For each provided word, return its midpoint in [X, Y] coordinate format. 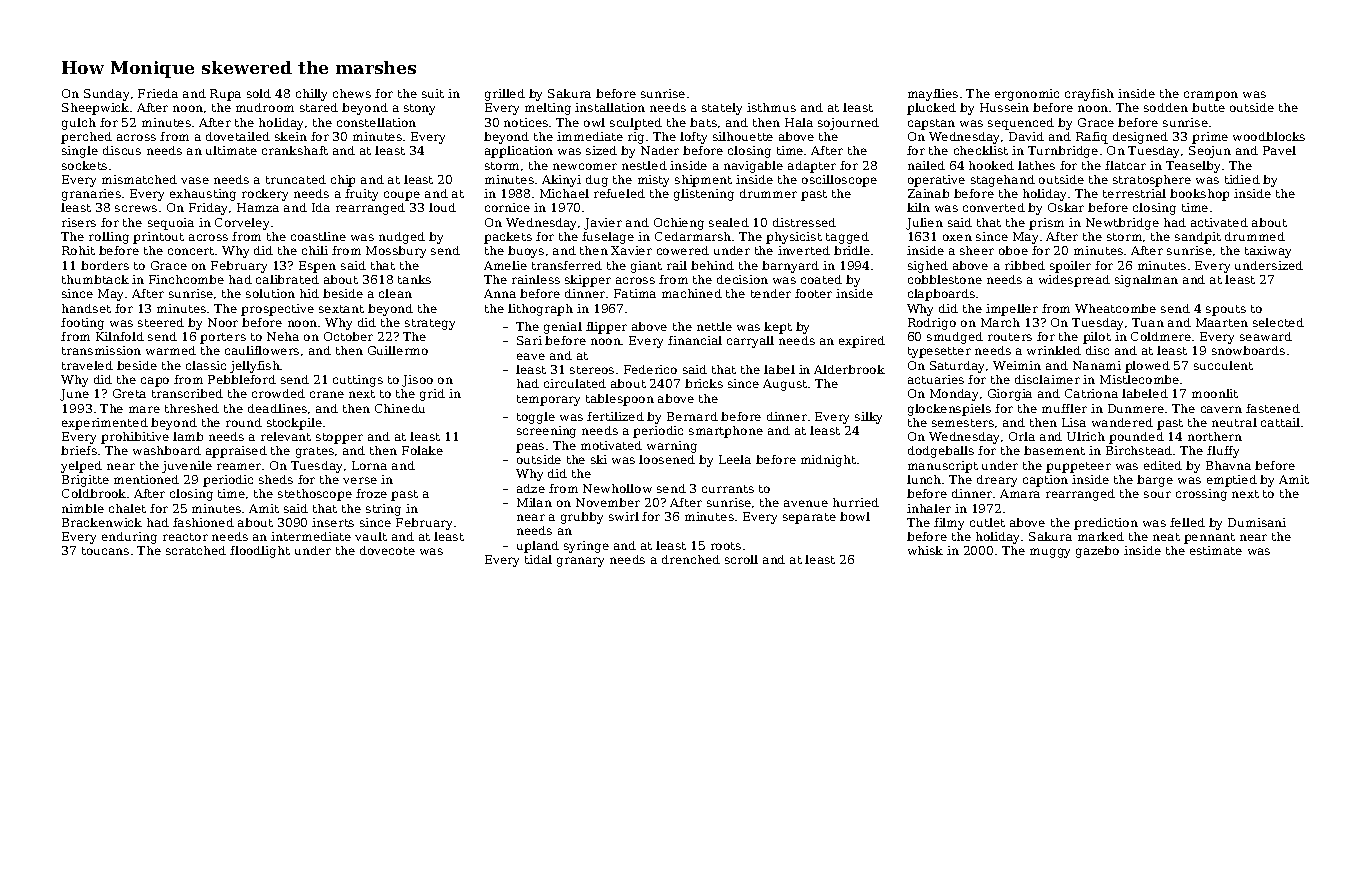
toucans [105, 551]
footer [813, 293]
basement [1054, 450]
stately [722, 109]
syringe [586, 547]
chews [352, 93]
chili [315, 250]
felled [1187, 522]
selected [1278, 322]
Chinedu [400, 408]
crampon [1211, 96]
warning [672, 447]
